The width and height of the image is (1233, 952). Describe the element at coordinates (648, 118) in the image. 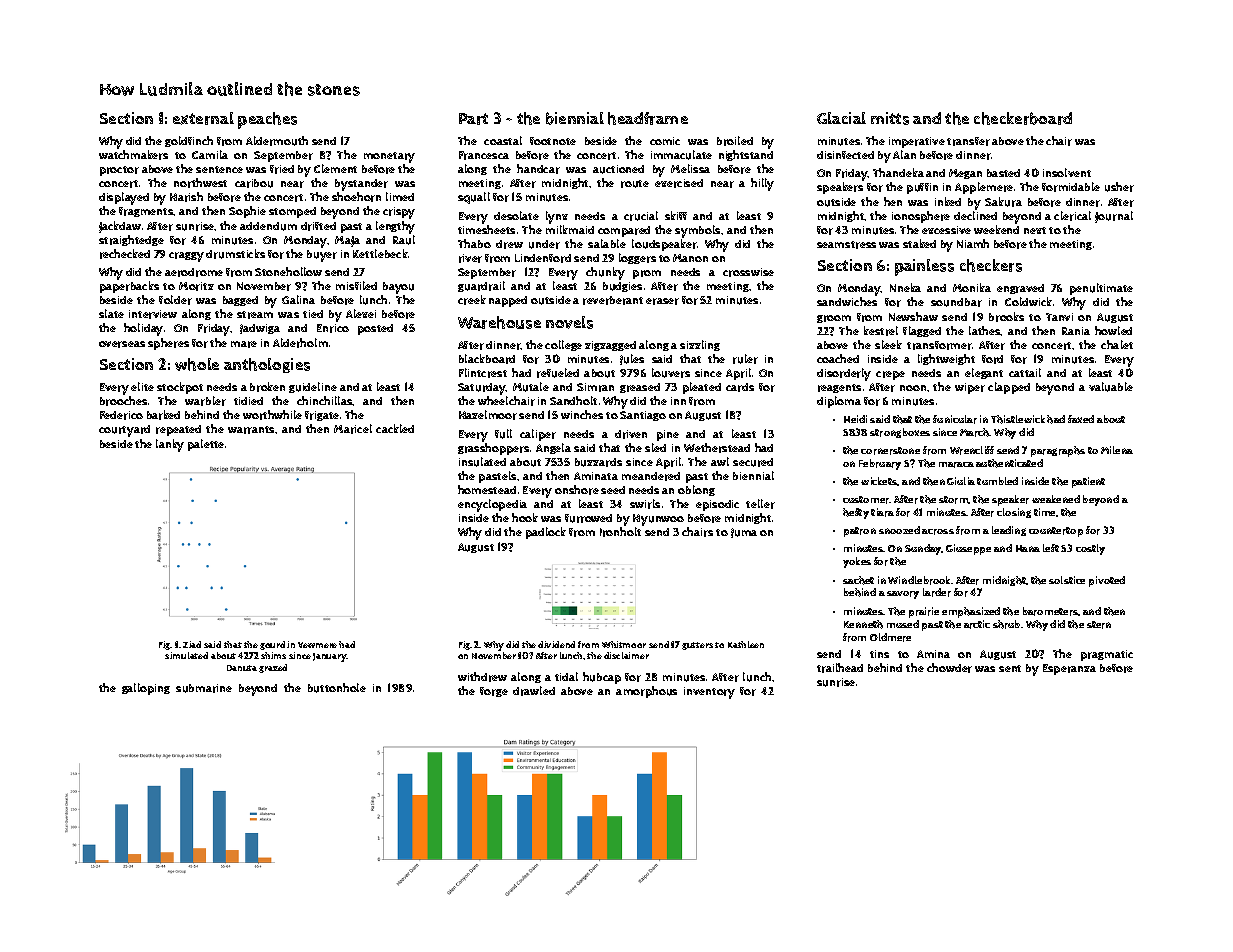

I see `headframe` at that location.
